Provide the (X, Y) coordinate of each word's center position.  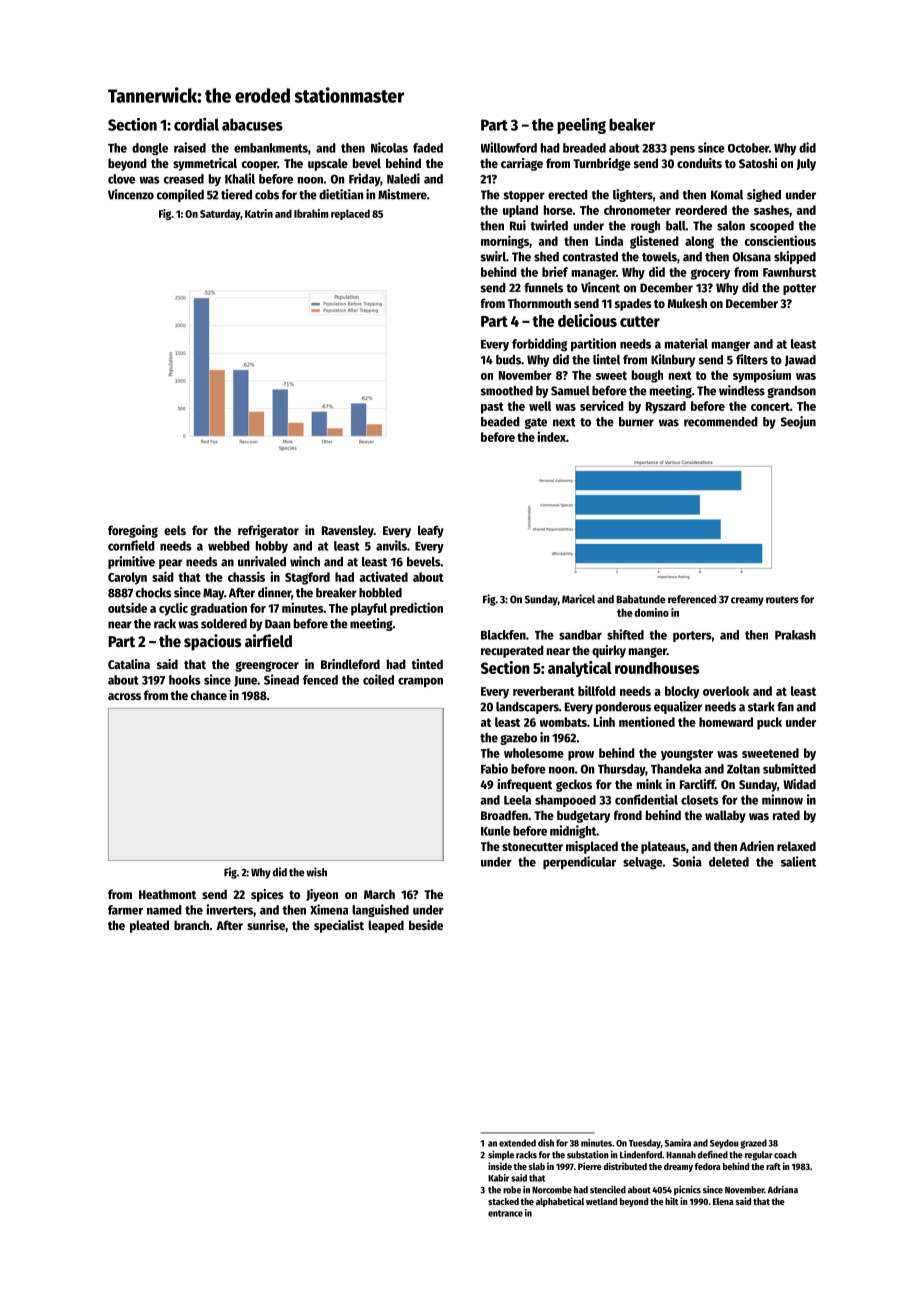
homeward (726, 722)
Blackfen (503, 635)
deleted (729, 862)
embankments (271, 148)
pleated (149, 926)
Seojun (798, 422)
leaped (386, 926)
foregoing (133, 531)
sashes (771, 210)
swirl (493, 256)
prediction (416, 609)
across (124, 696)
